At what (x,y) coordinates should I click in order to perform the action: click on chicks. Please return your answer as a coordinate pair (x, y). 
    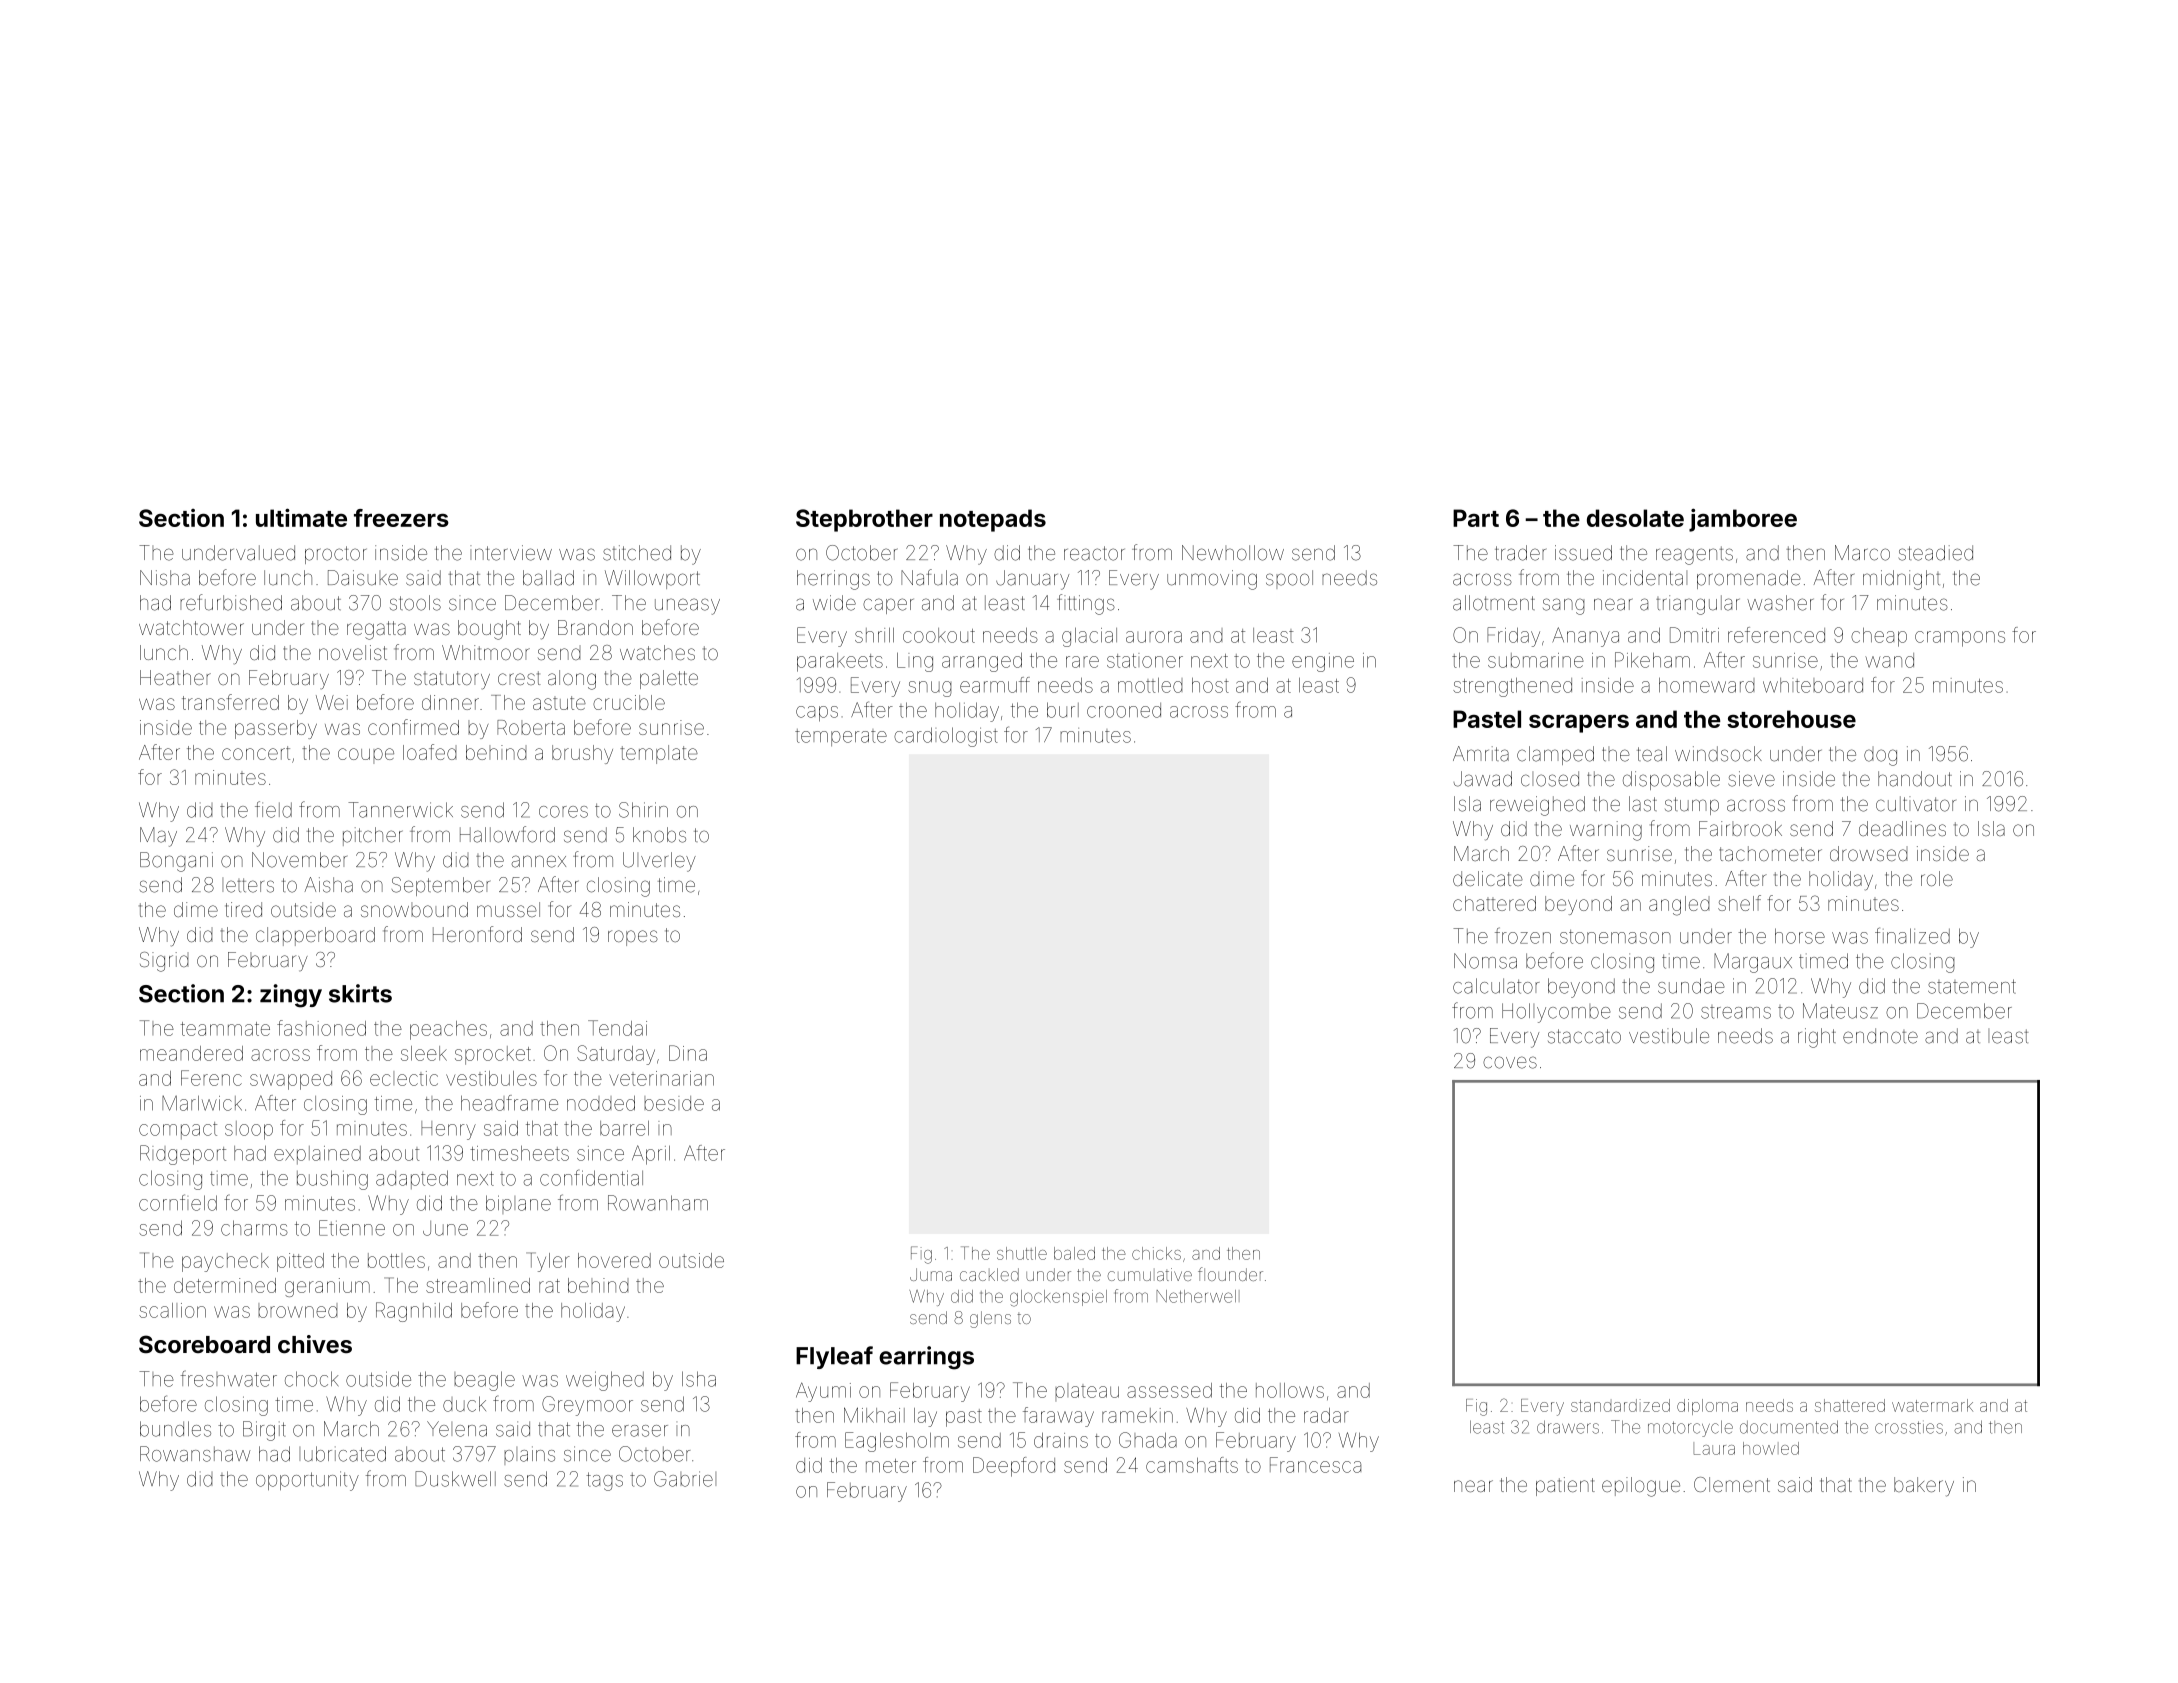
    Looking at the image, I should click on (1156, 1253).
